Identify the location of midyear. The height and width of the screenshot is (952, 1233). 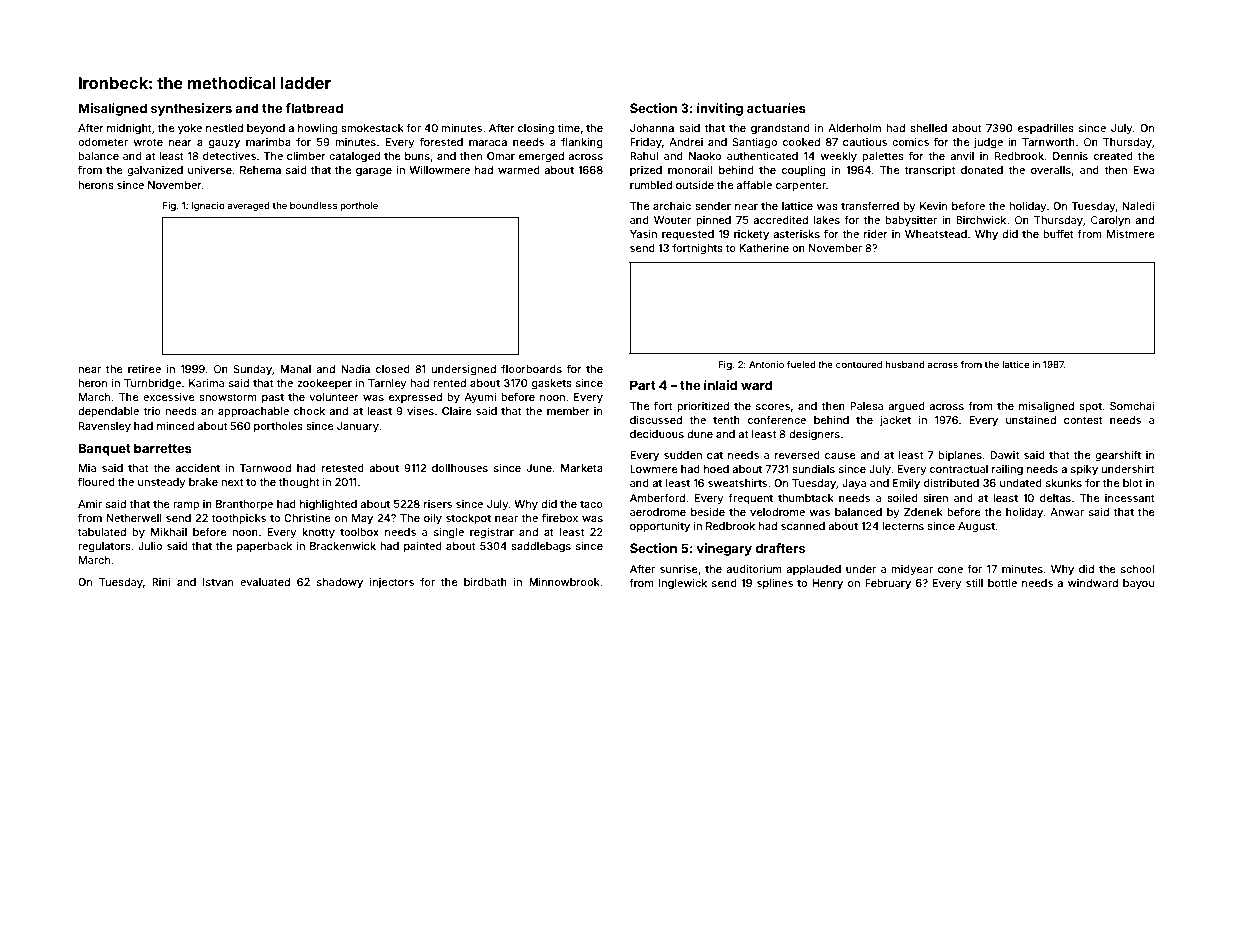
(912, 570).
